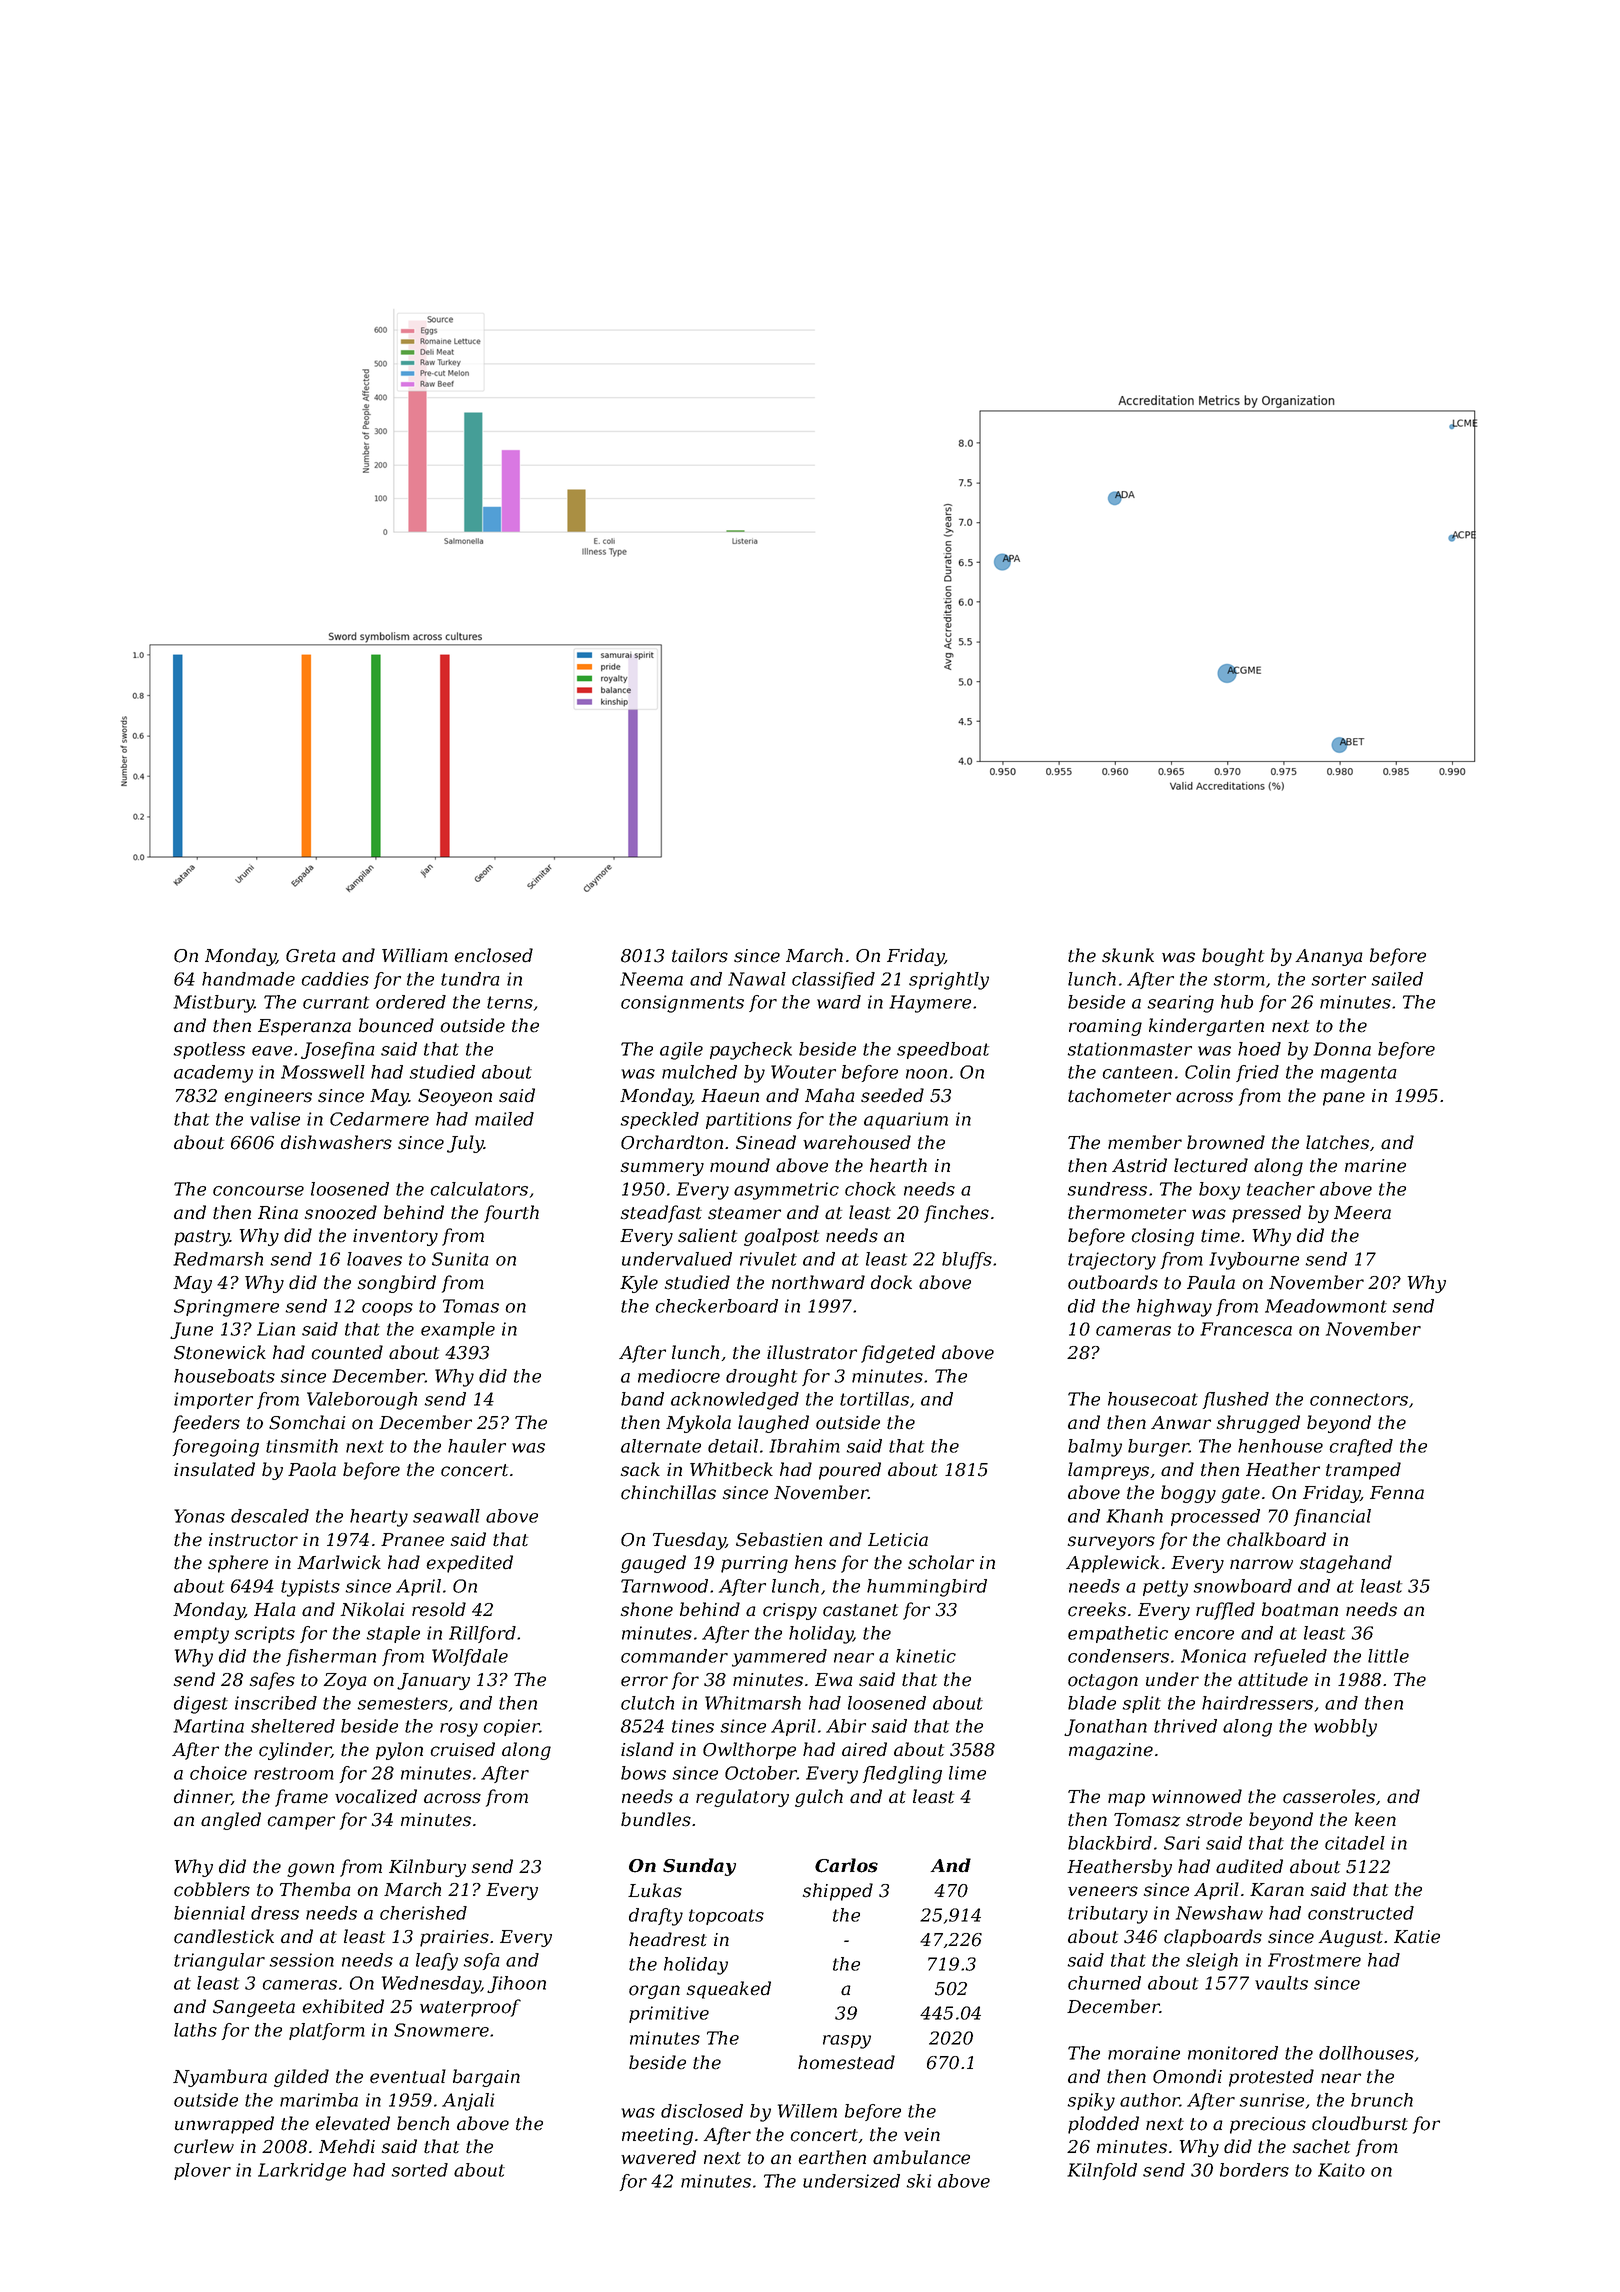 This document has height=2292, width=1620. Describe the element at coordinates (423, 2123) in the document. I see `bench` at that location.
